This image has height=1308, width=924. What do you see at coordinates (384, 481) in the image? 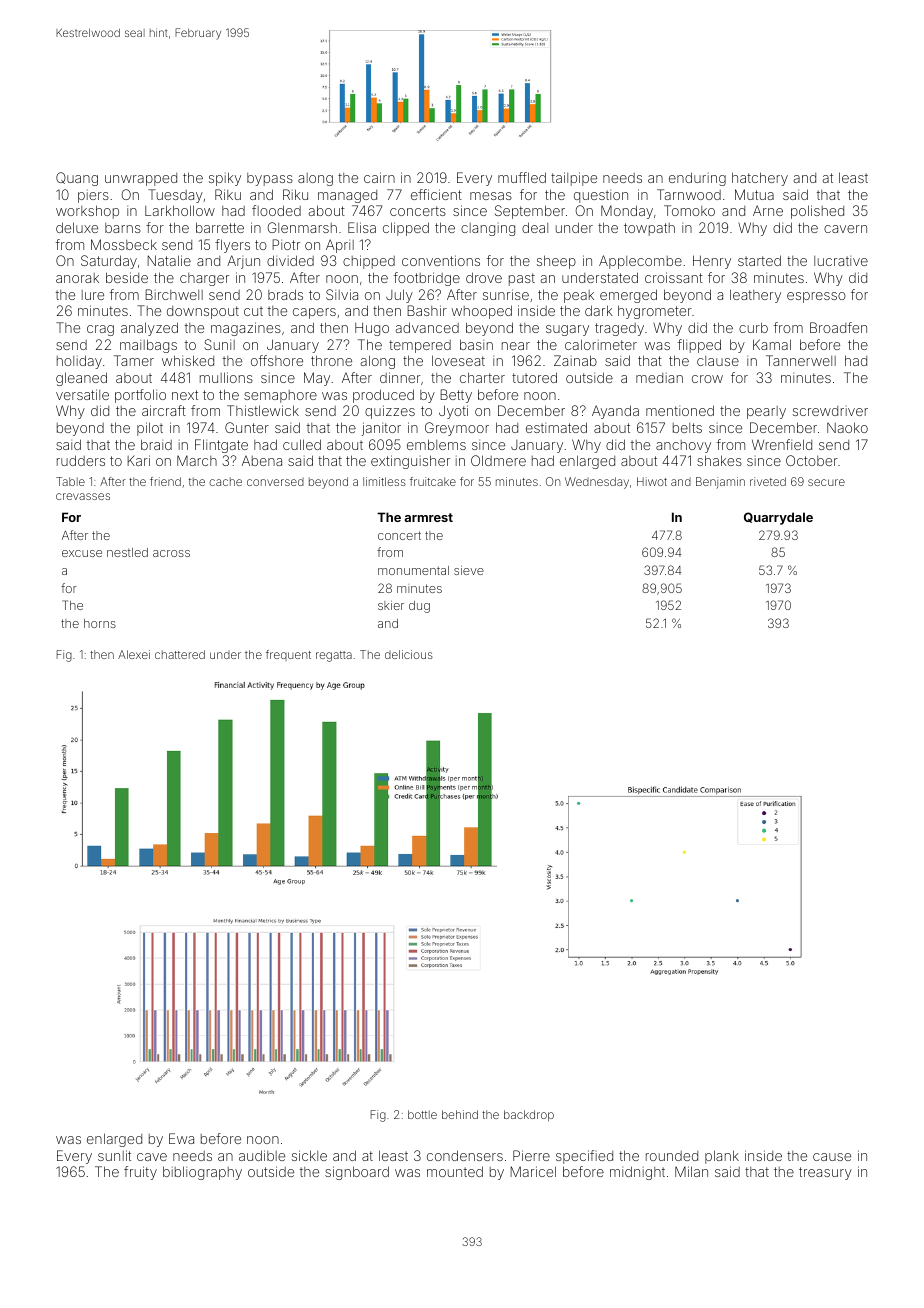
I see `limitless` at bounding box center [384, 481].
